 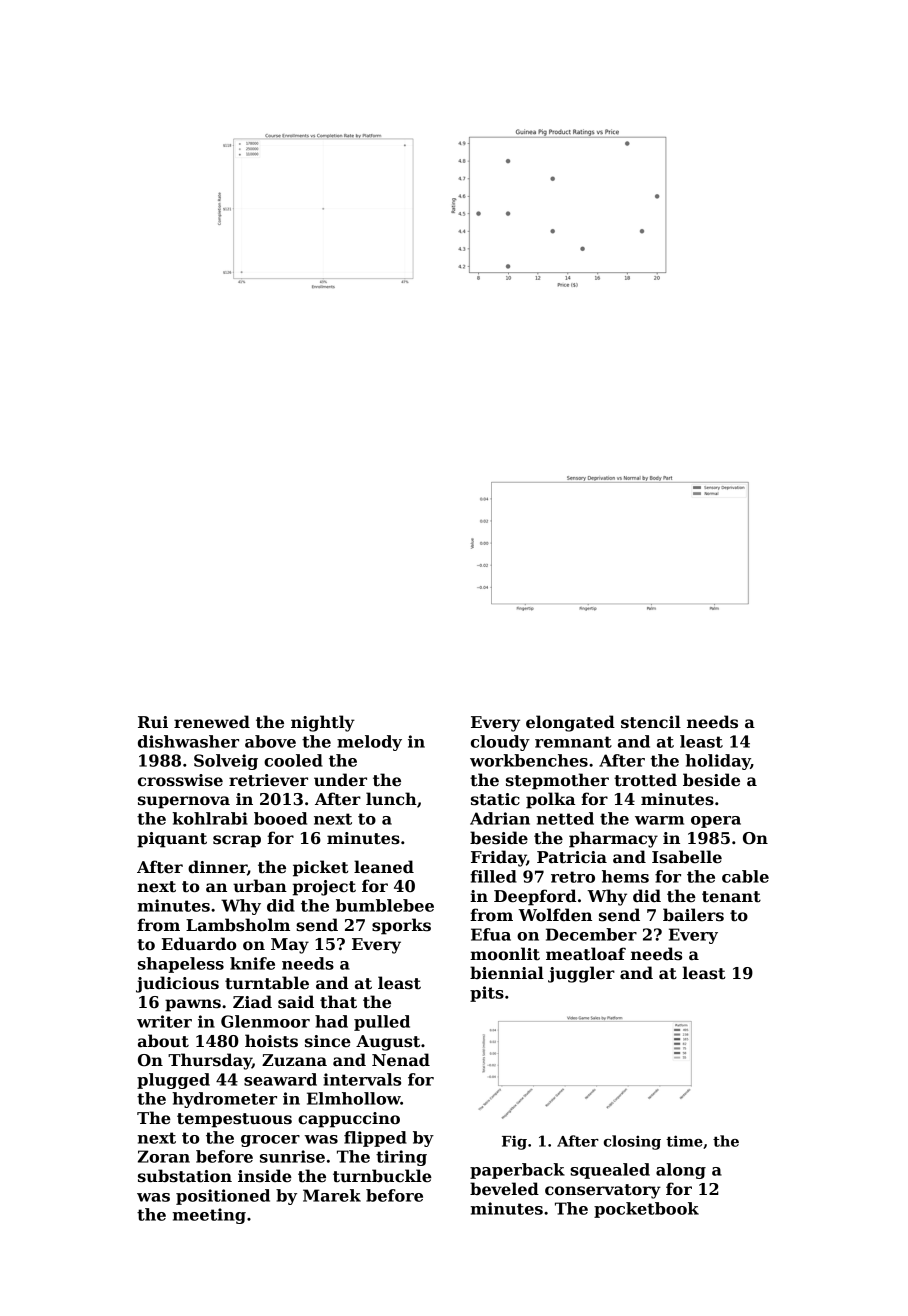 What do you see at coordinates (173, 1081) in the image?
I see `plugged` at bounding box center [173, 1081].
